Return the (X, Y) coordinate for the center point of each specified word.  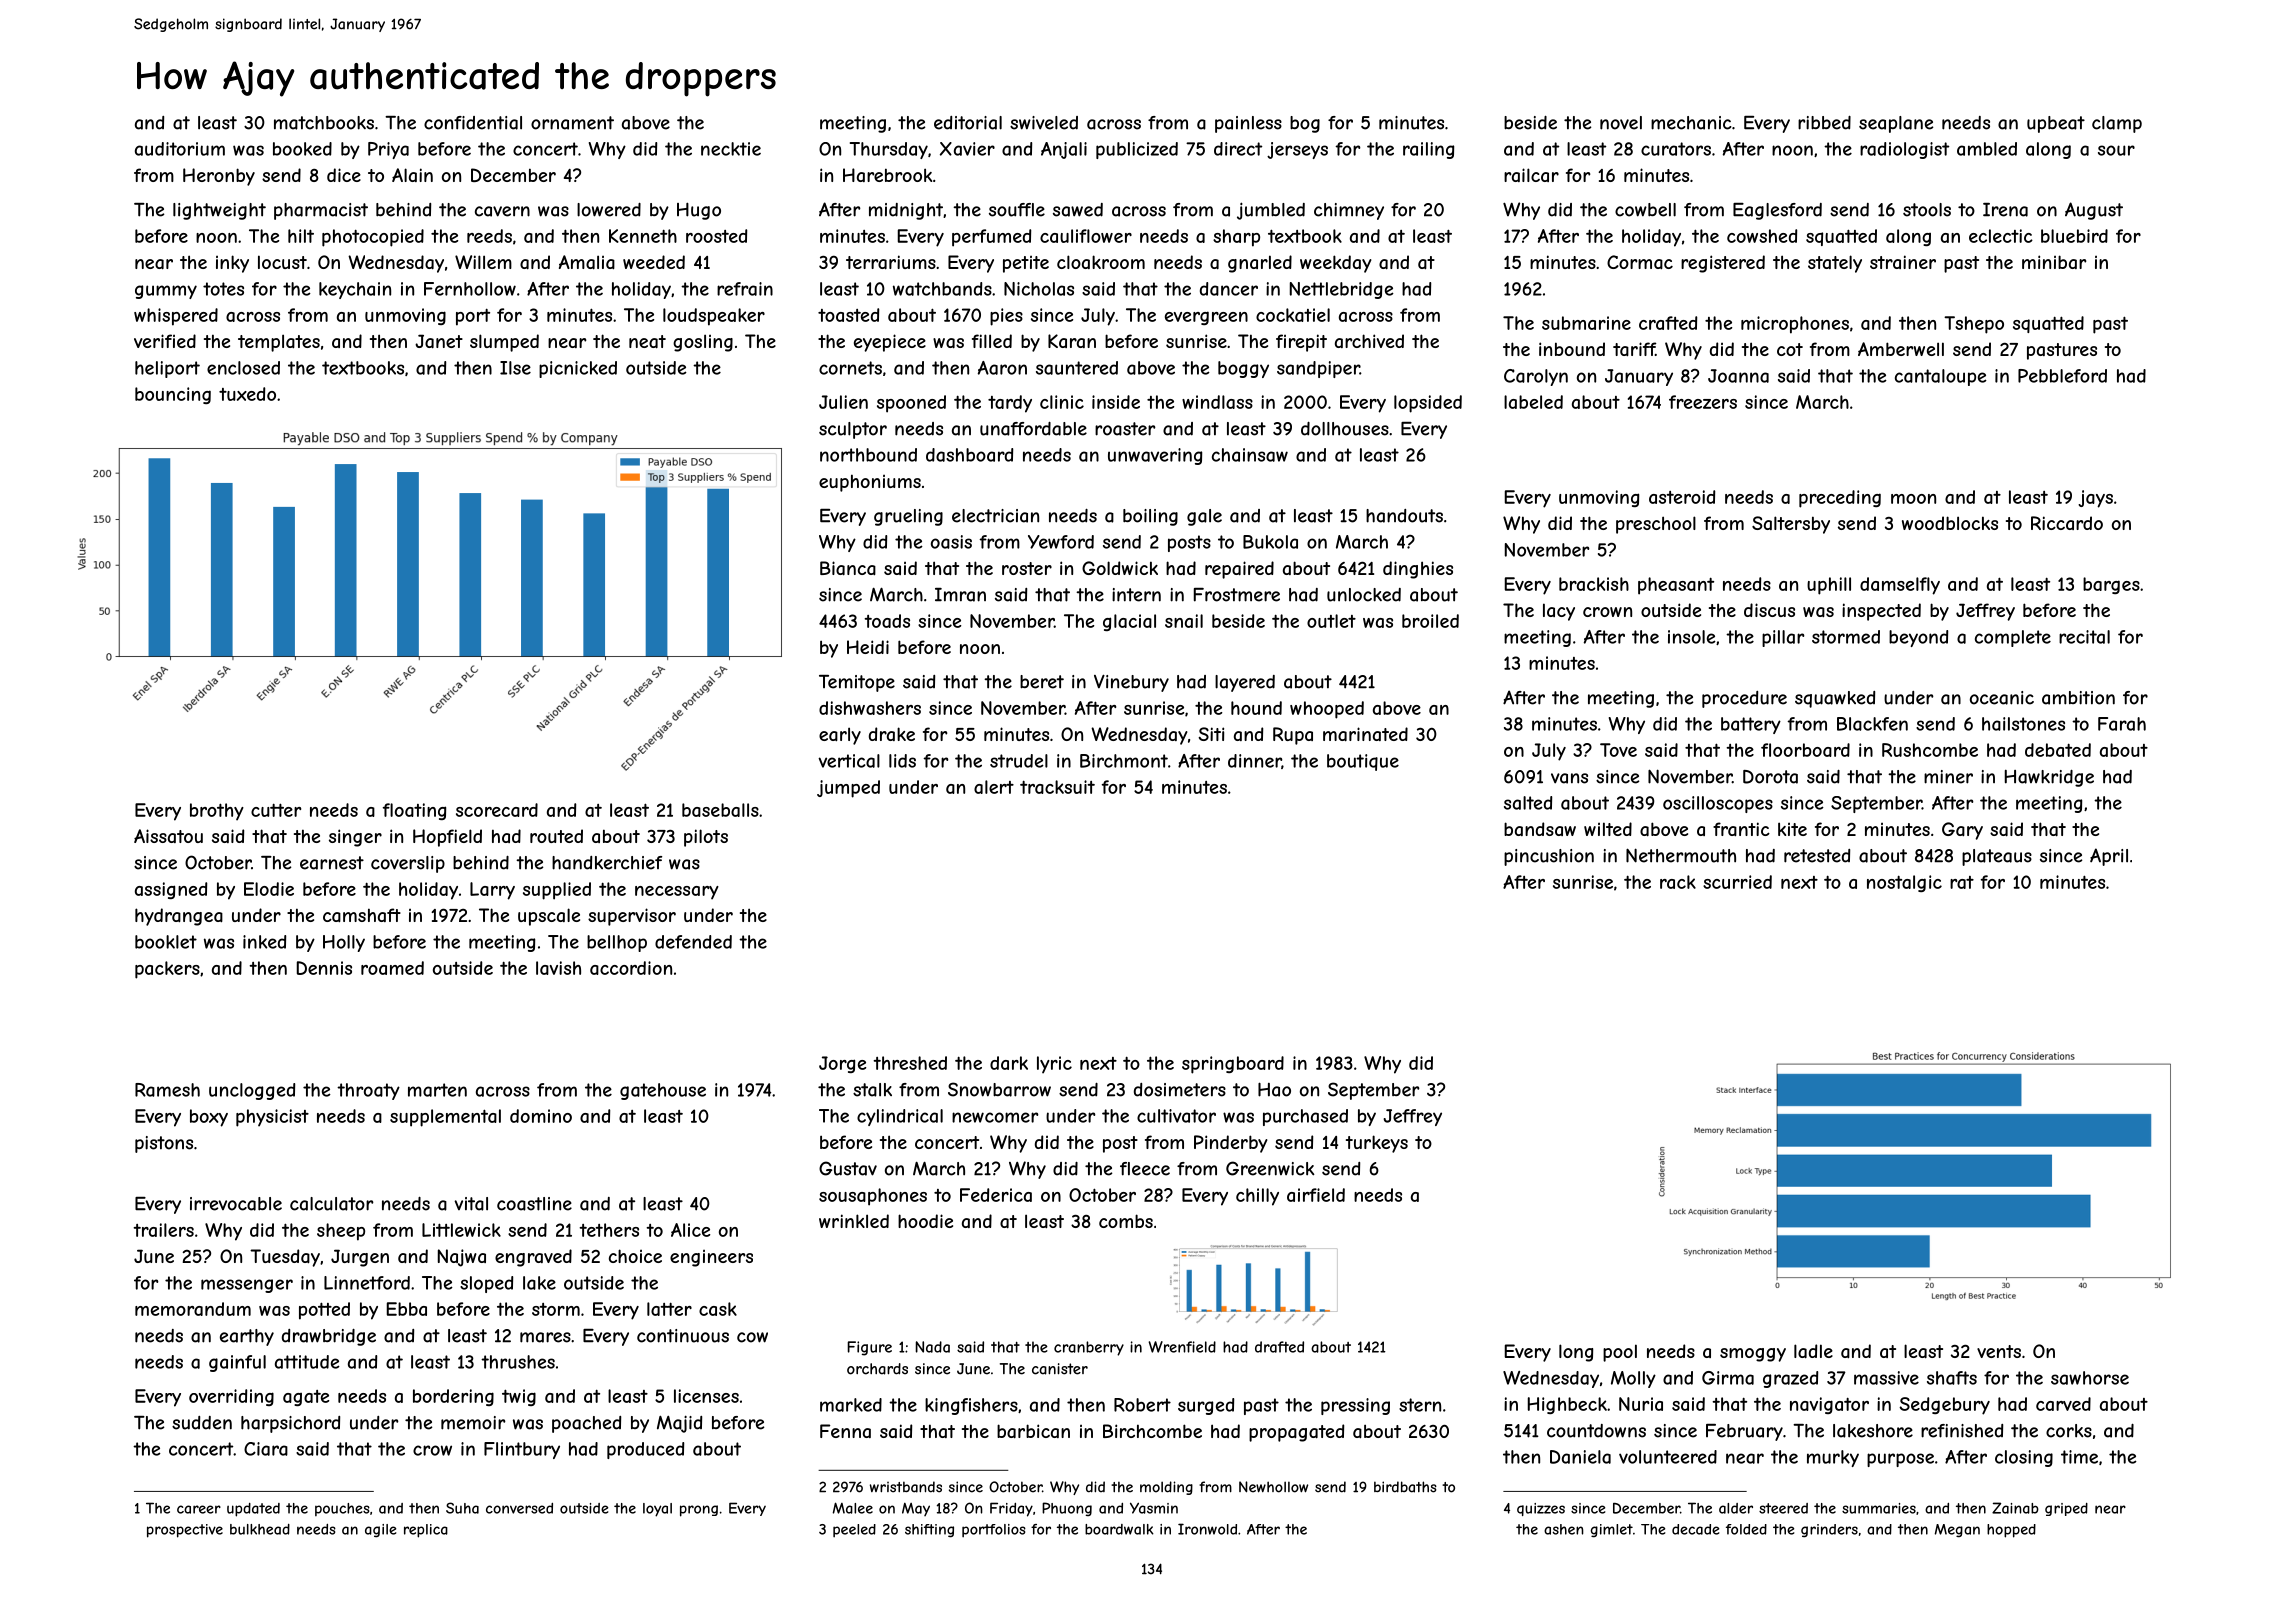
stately (1835, 264)
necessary (677, 893)
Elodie (269, 889)
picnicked (578, 369)
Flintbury (522, 1450)
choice (635, 1256)
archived (1369, 341)
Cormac (1640, 262)
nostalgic (1904, 883)
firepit (1301, 343)
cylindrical (900, 1117)
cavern (502, 211)
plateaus (1997, 857)
